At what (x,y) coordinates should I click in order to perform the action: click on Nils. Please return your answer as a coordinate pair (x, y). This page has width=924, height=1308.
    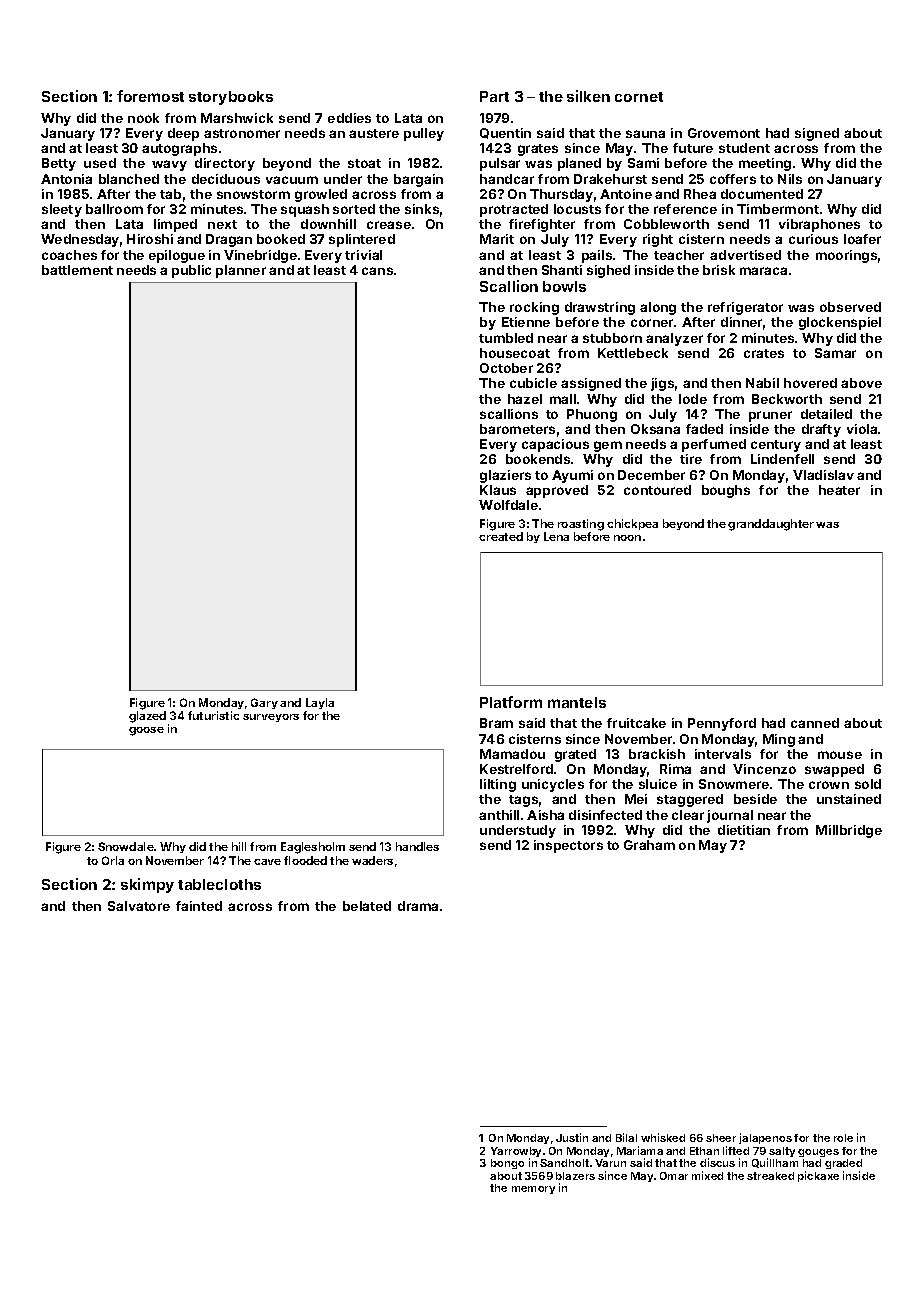
    Looking at the image, I should click on (790, 179).
